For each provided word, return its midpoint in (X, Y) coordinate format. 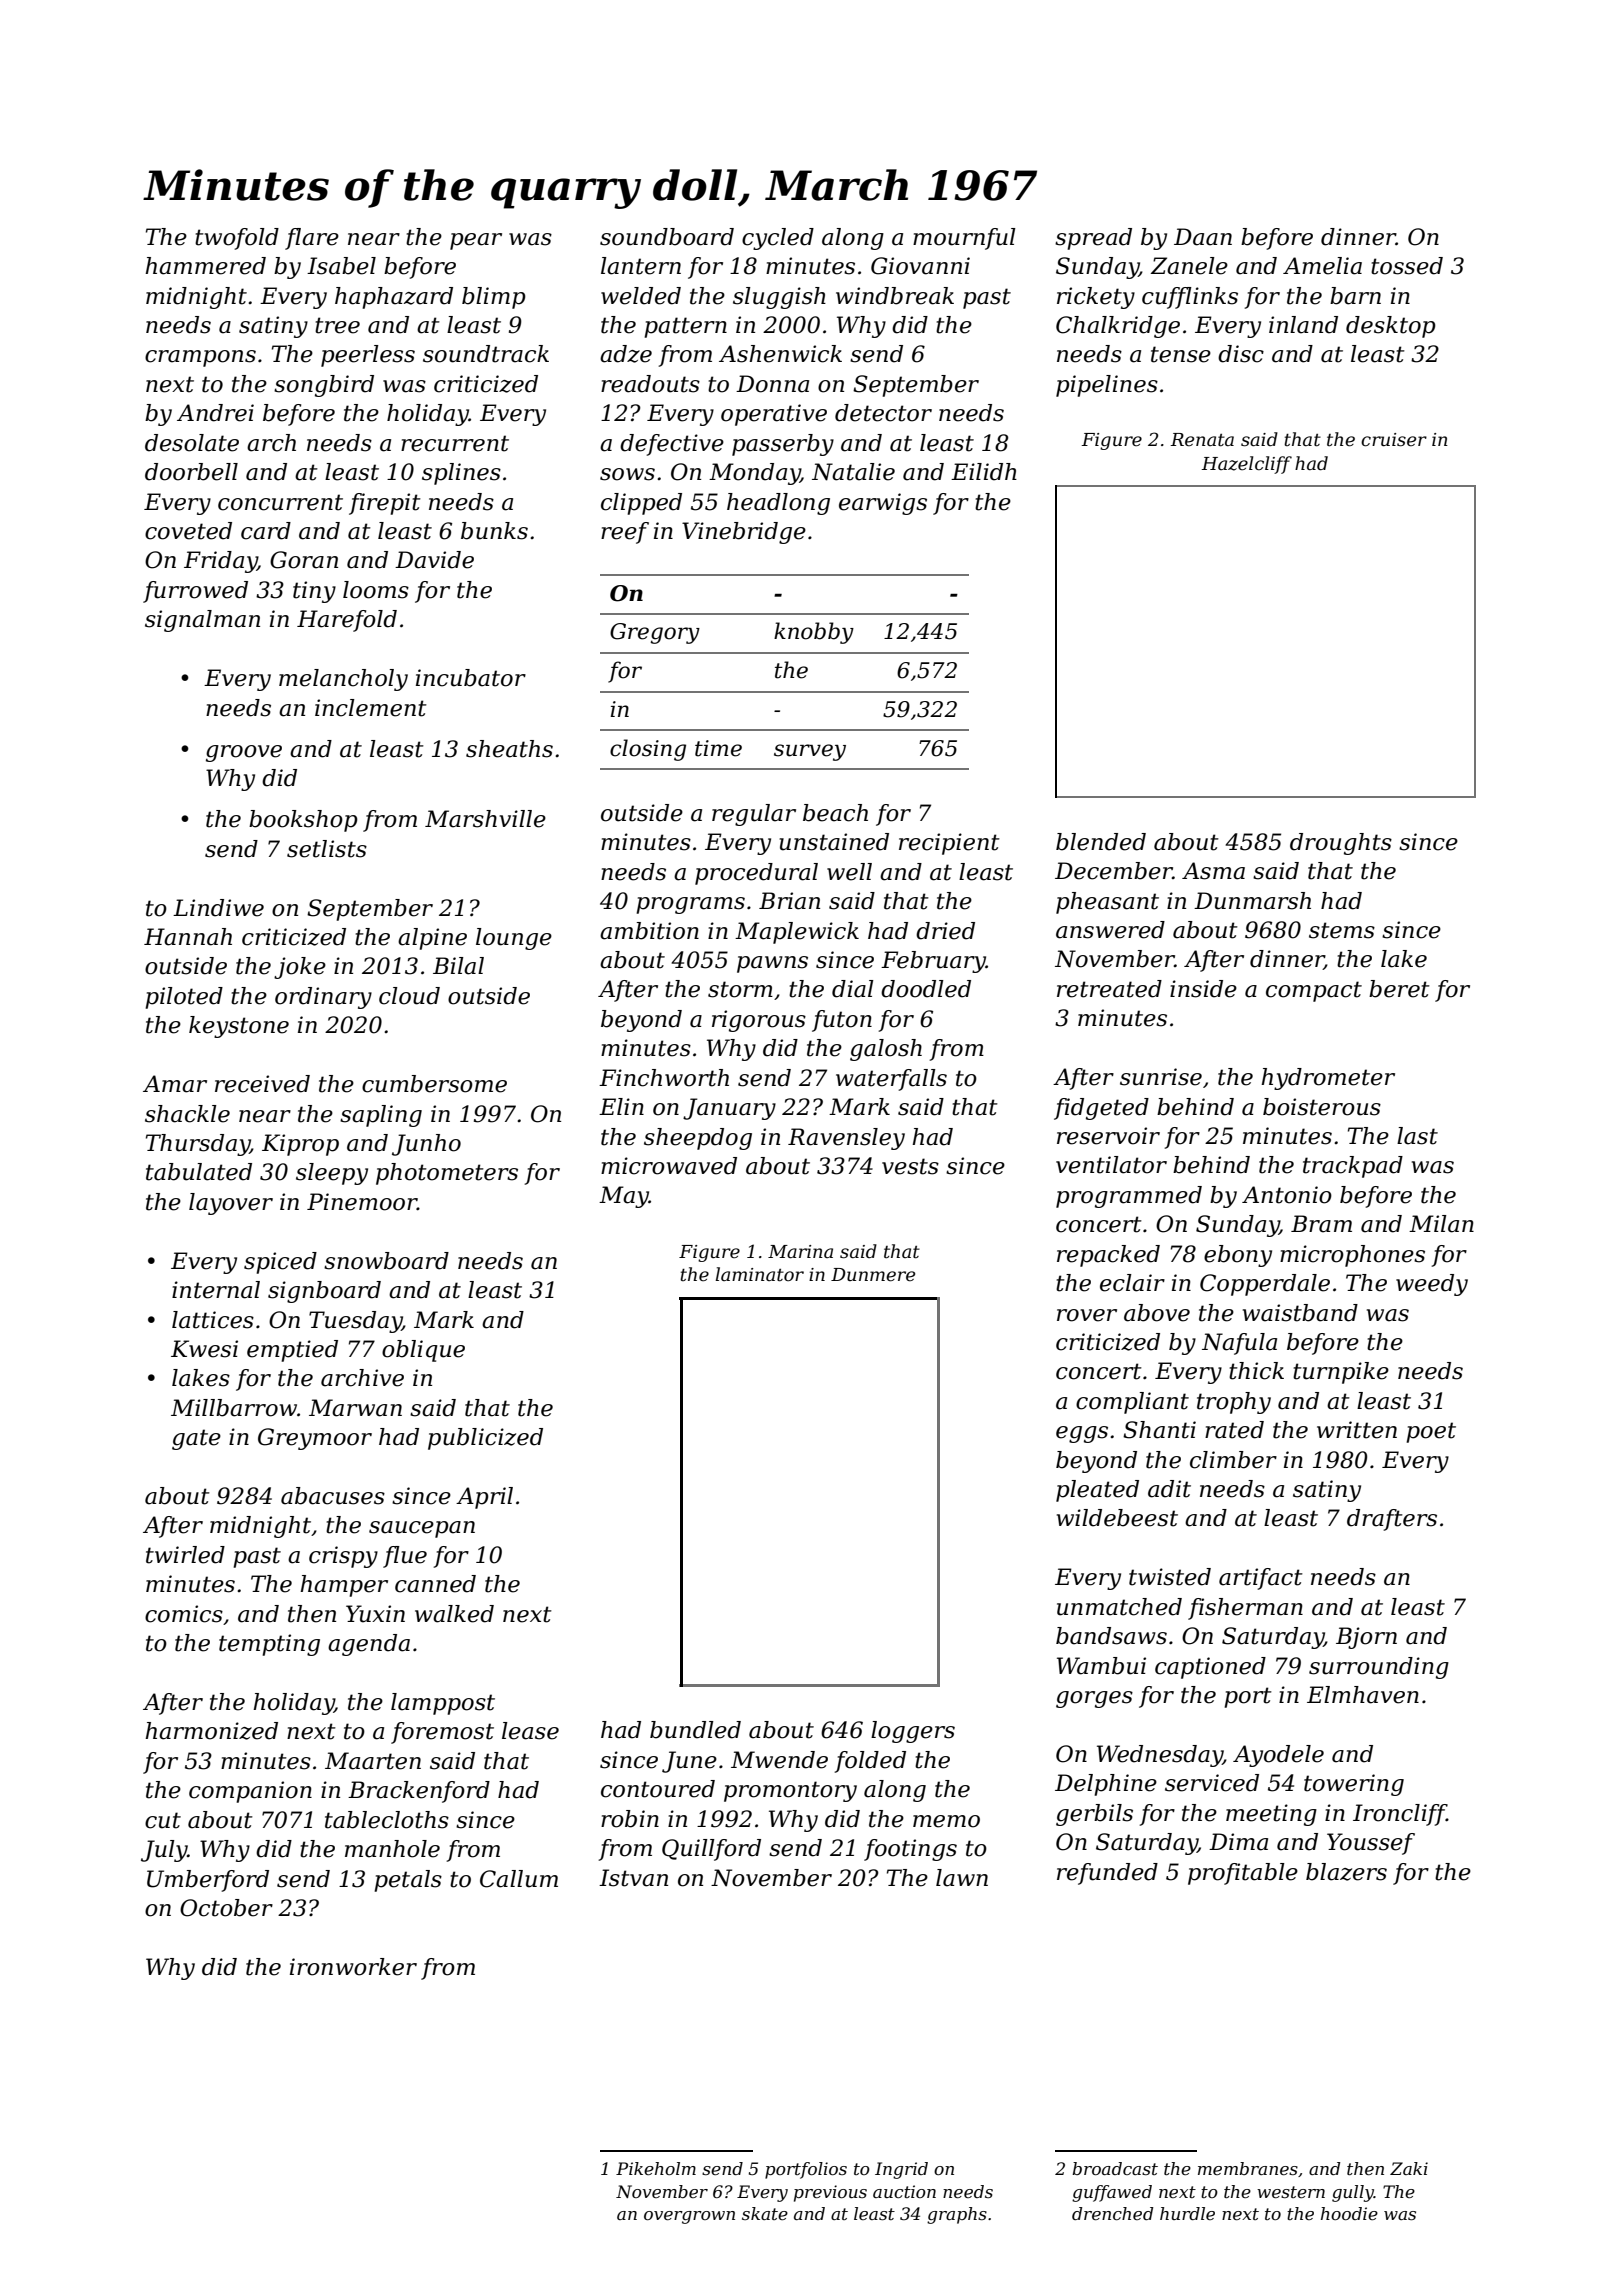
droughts (1341, 844)
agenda (369, 1645)
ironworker (353, 1967)
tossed (1407, 266)
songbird (324, 386)
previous (830, 2193)
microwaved (669, 1166)
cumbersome (434, 1084)
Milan (1441, 1224)
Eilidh (984, 472)
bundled (695, 1730)
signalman (202, 621)
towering (1354, 1785)
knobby (814, 633)
